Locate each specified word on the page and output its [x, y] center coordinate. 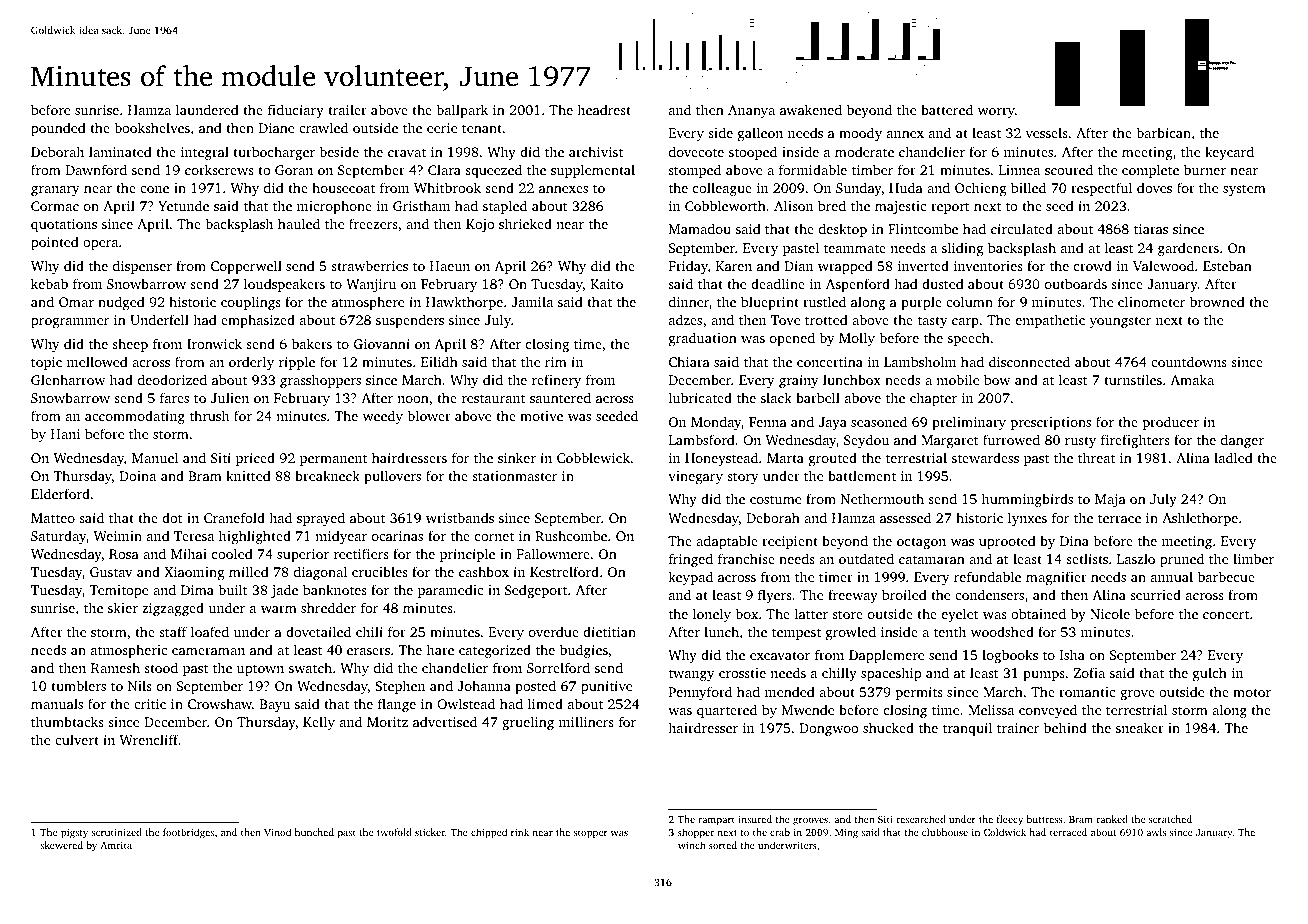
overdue [554, 631]
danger [1242, 441]
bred [832, 205]
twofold [394, 832]
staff [173, 631]
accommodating [135, 417]
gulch [1210, 674]
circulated [1022, 228]
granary [55, 191]
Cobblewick [593, 457]
